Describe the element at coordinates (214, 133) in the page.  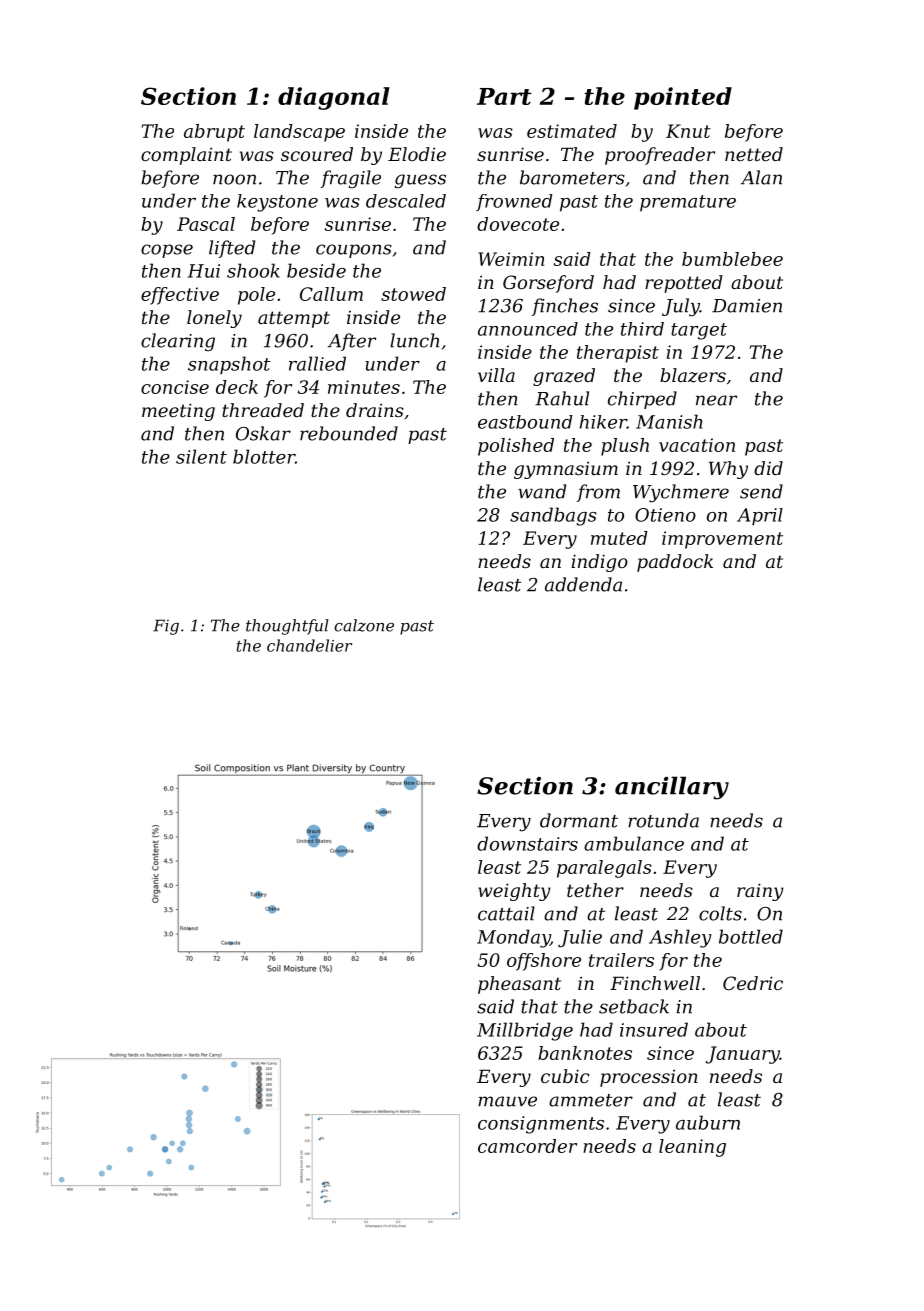
I see `abrupt` at that location.
